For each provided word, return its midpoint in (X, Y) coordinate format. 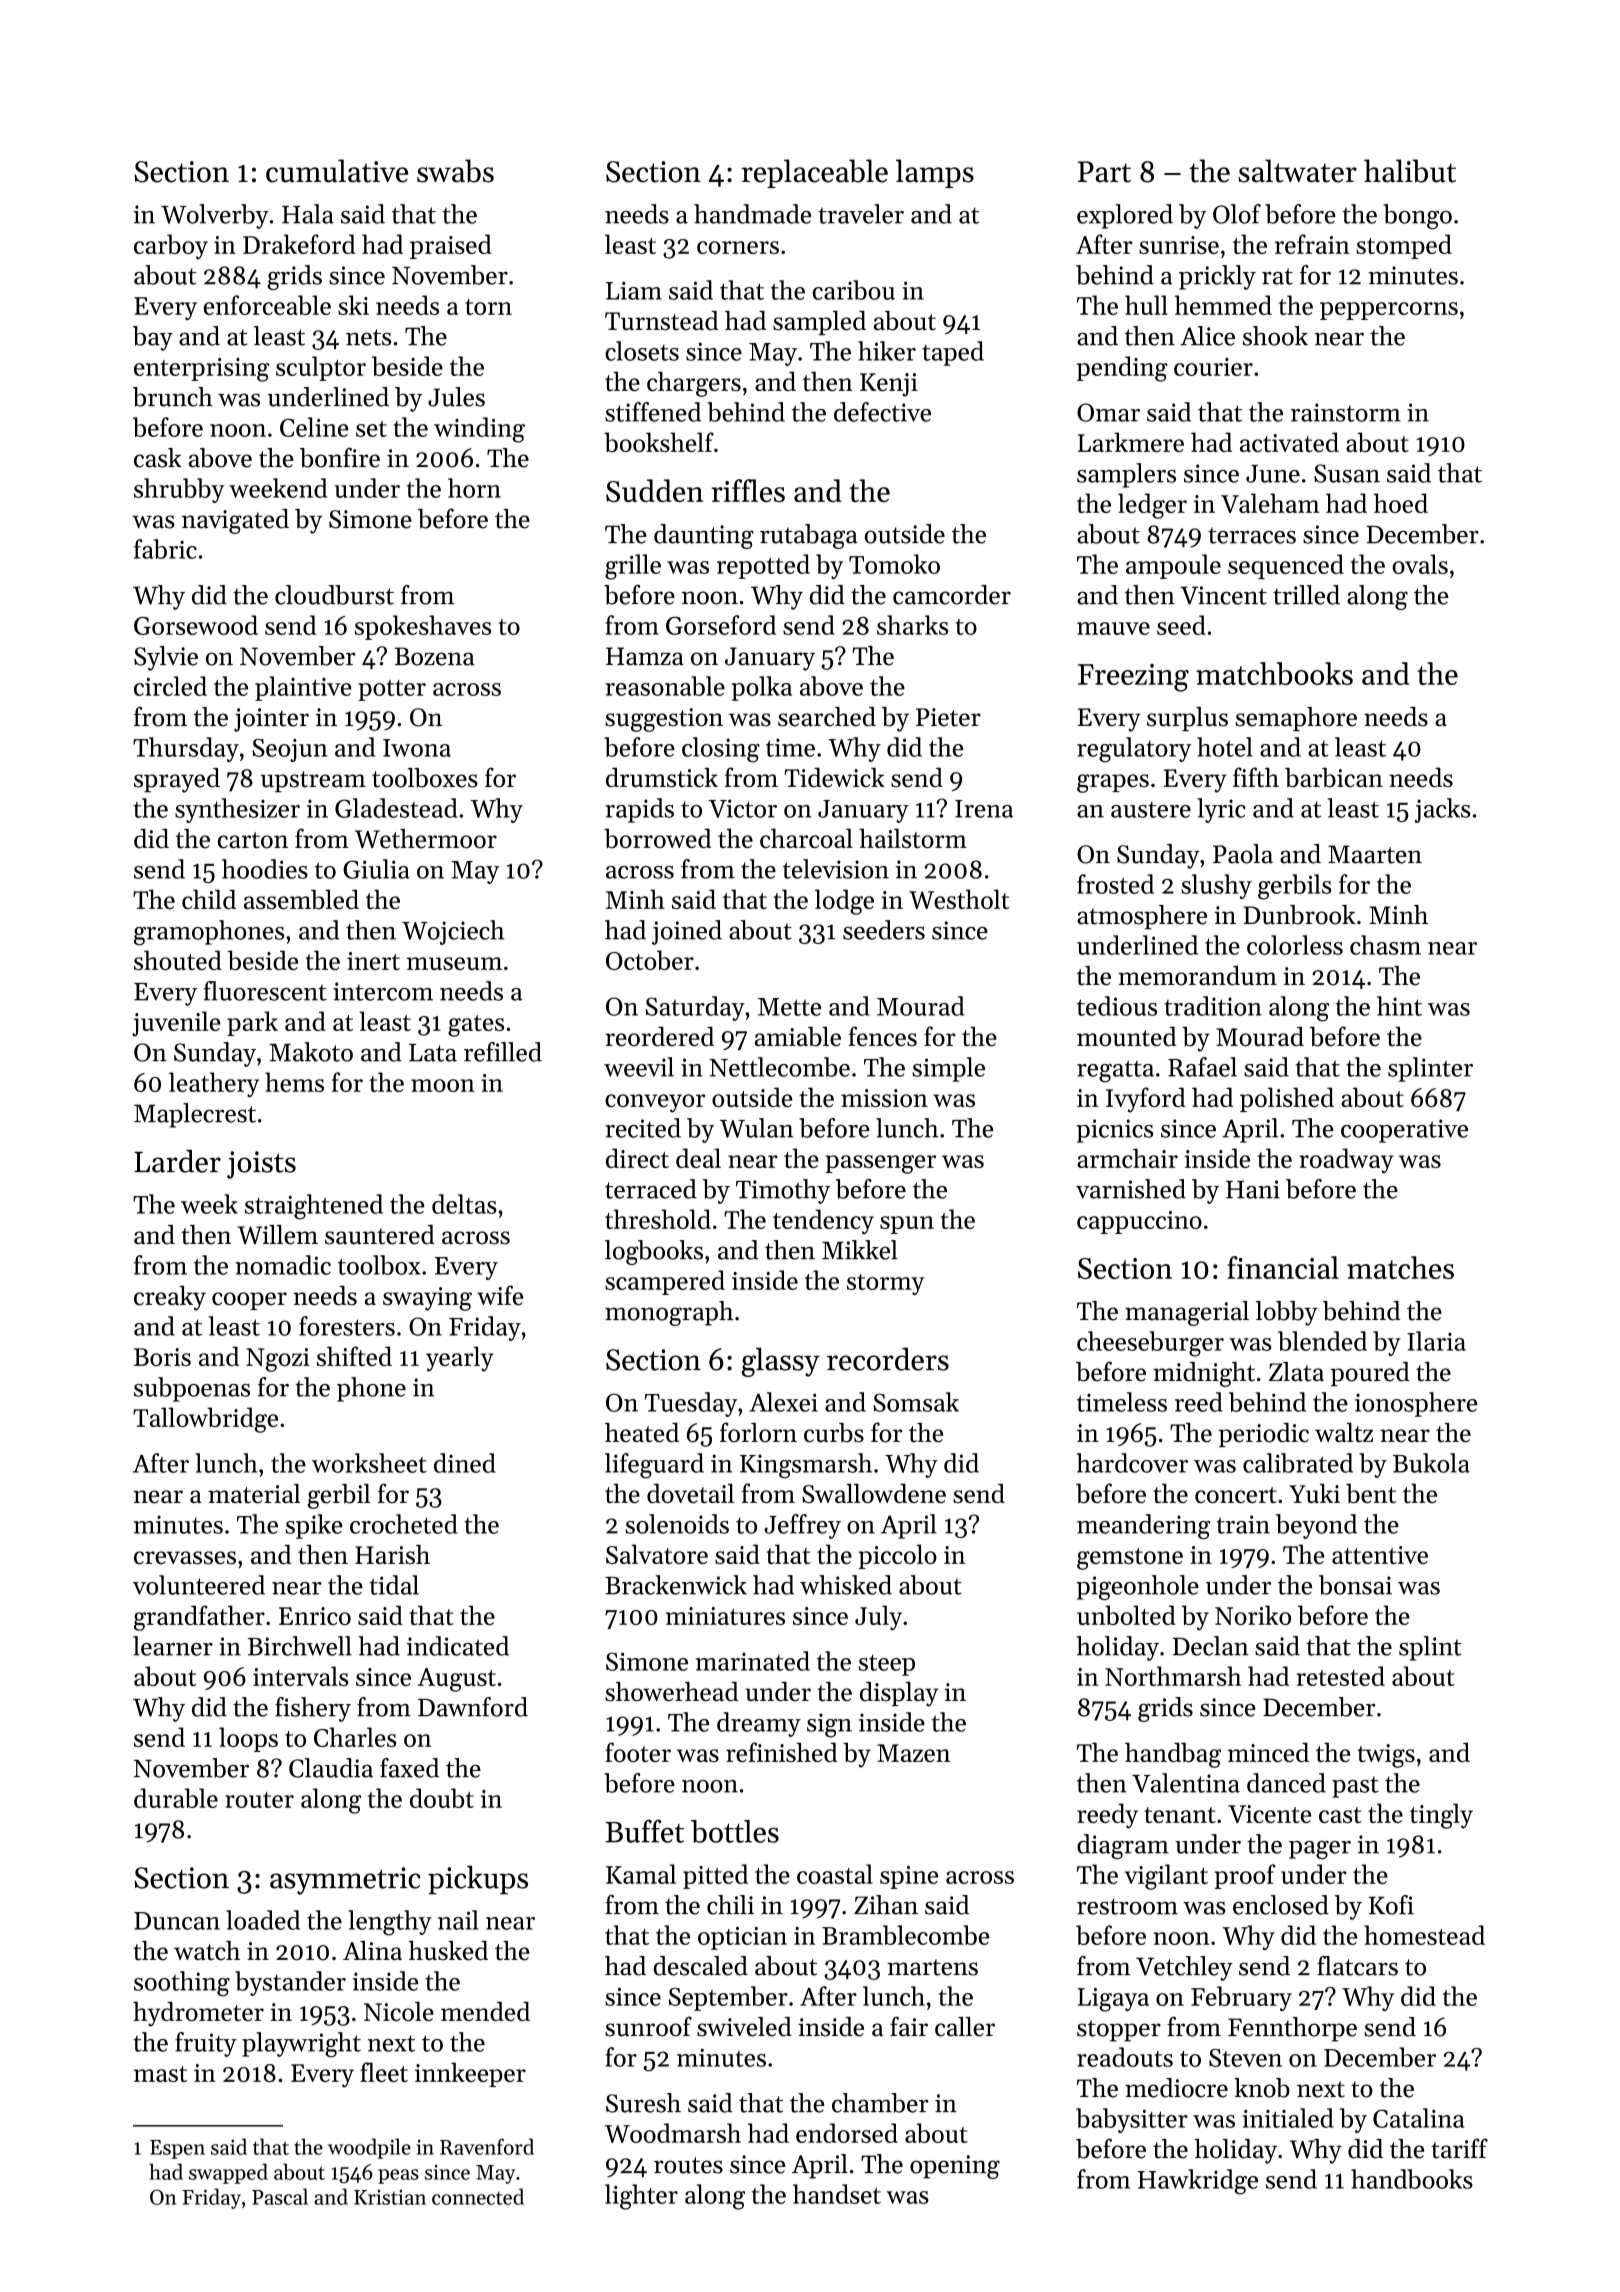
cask (158, 458)
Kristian (390, 2197)
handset (837, 2194)
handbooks (1412, 2179)
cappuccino (1139, 1222)
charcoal (806, 838)
